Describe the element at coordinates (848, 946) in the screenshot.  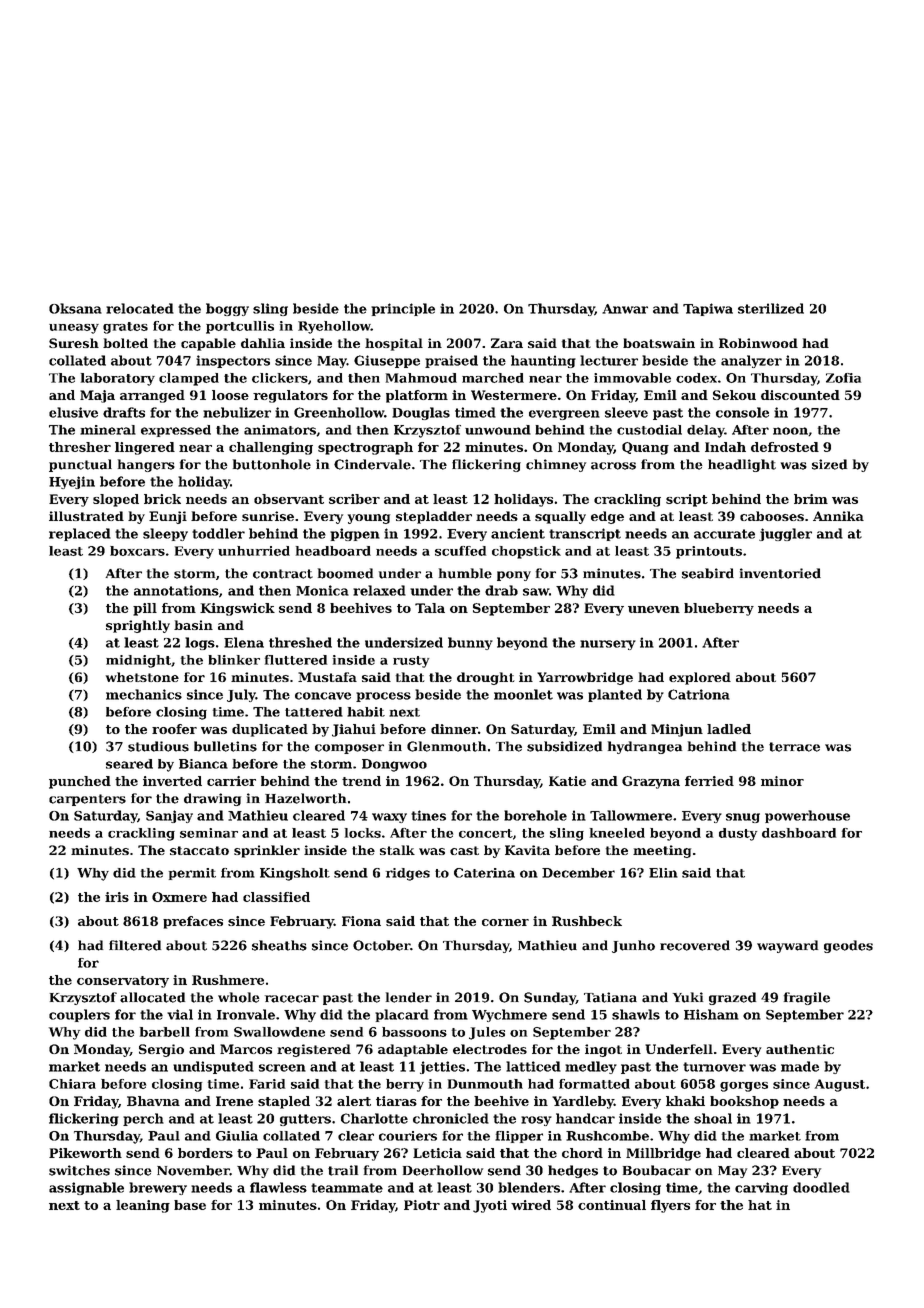
I see `geodes` at that location.
